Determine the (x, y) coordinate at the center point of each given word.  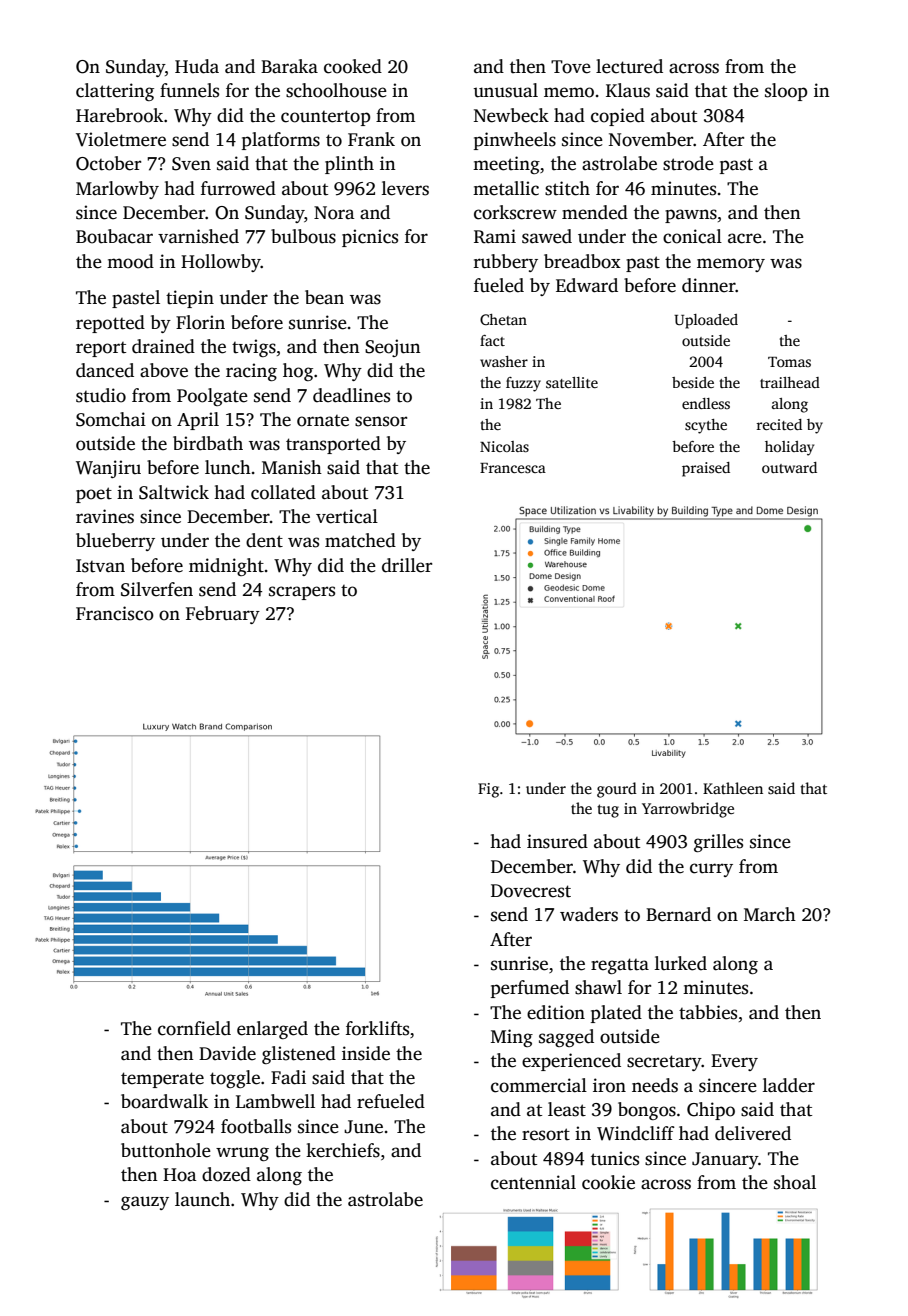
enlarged (272, 1030)
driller (407, 565)
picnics (370, 238)
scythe (706, 426)
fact (492, 340)
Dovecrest (531, 891)
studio (101, 395)
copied (618, 117)
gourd (617, 790)
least (567, 1109)
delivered (753, 1133)
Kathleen (733, 788)
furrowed (238, 188)
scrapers (302, 593)
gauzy (145, 1203)
